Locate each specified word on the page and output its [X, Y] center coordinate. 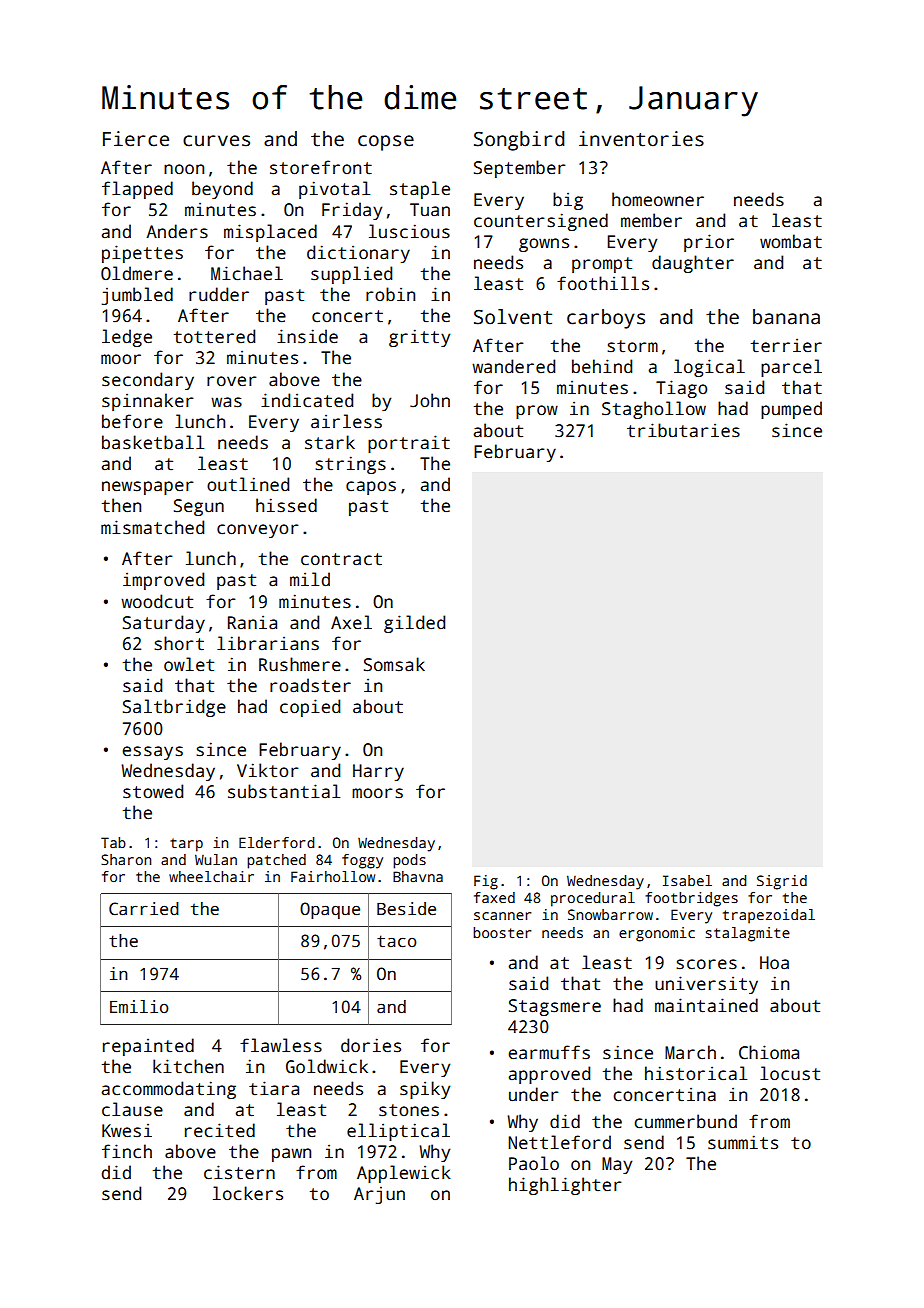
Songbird [519, 141]
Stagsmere [555, 1007]
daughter [693, 264]
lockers [248, 1193]
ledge [127, 338]
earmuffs [549, 1052]
